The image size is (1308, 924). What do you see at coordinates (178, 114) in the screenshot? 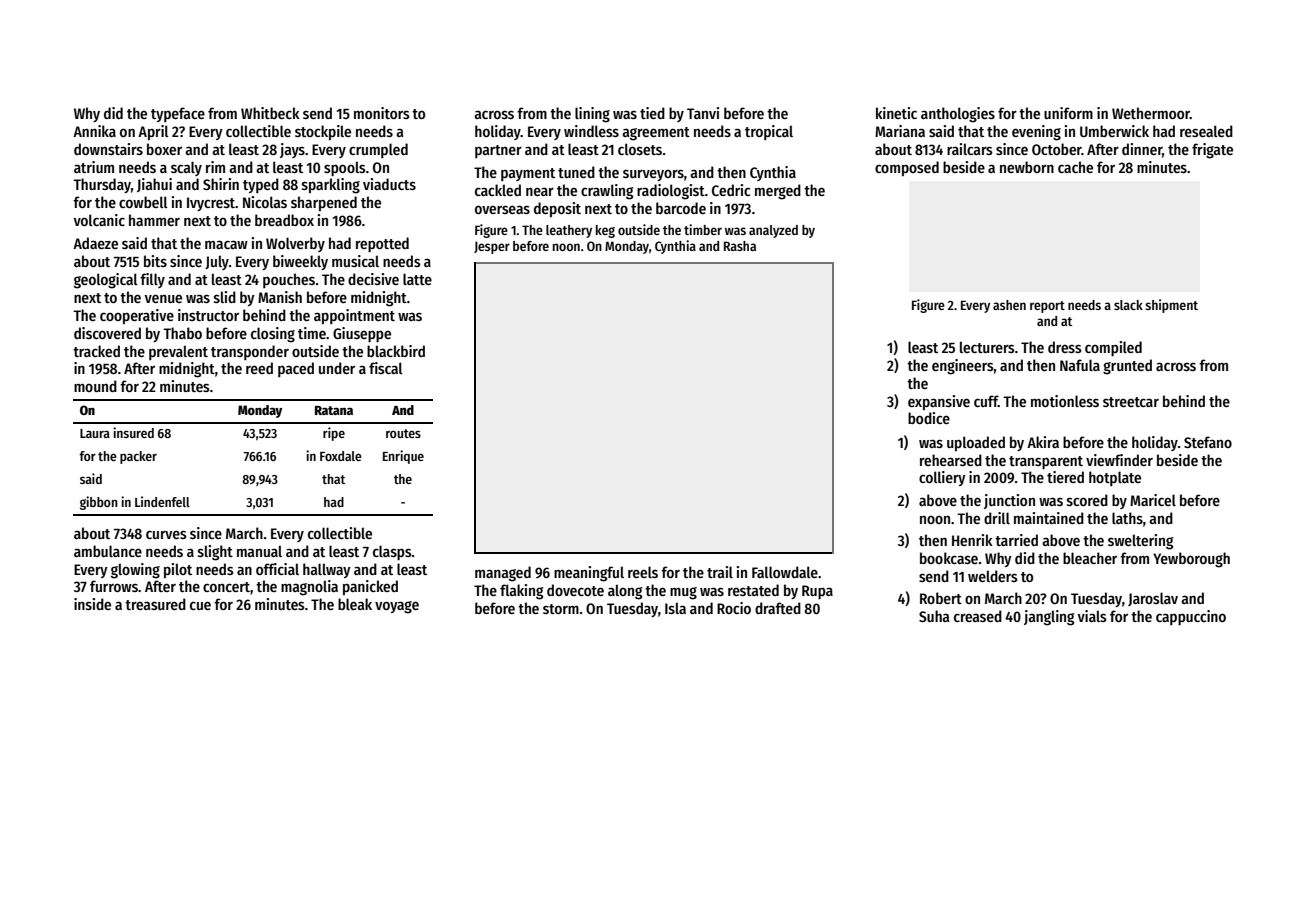
I see `typeface` at bounding box center [178, 114].
